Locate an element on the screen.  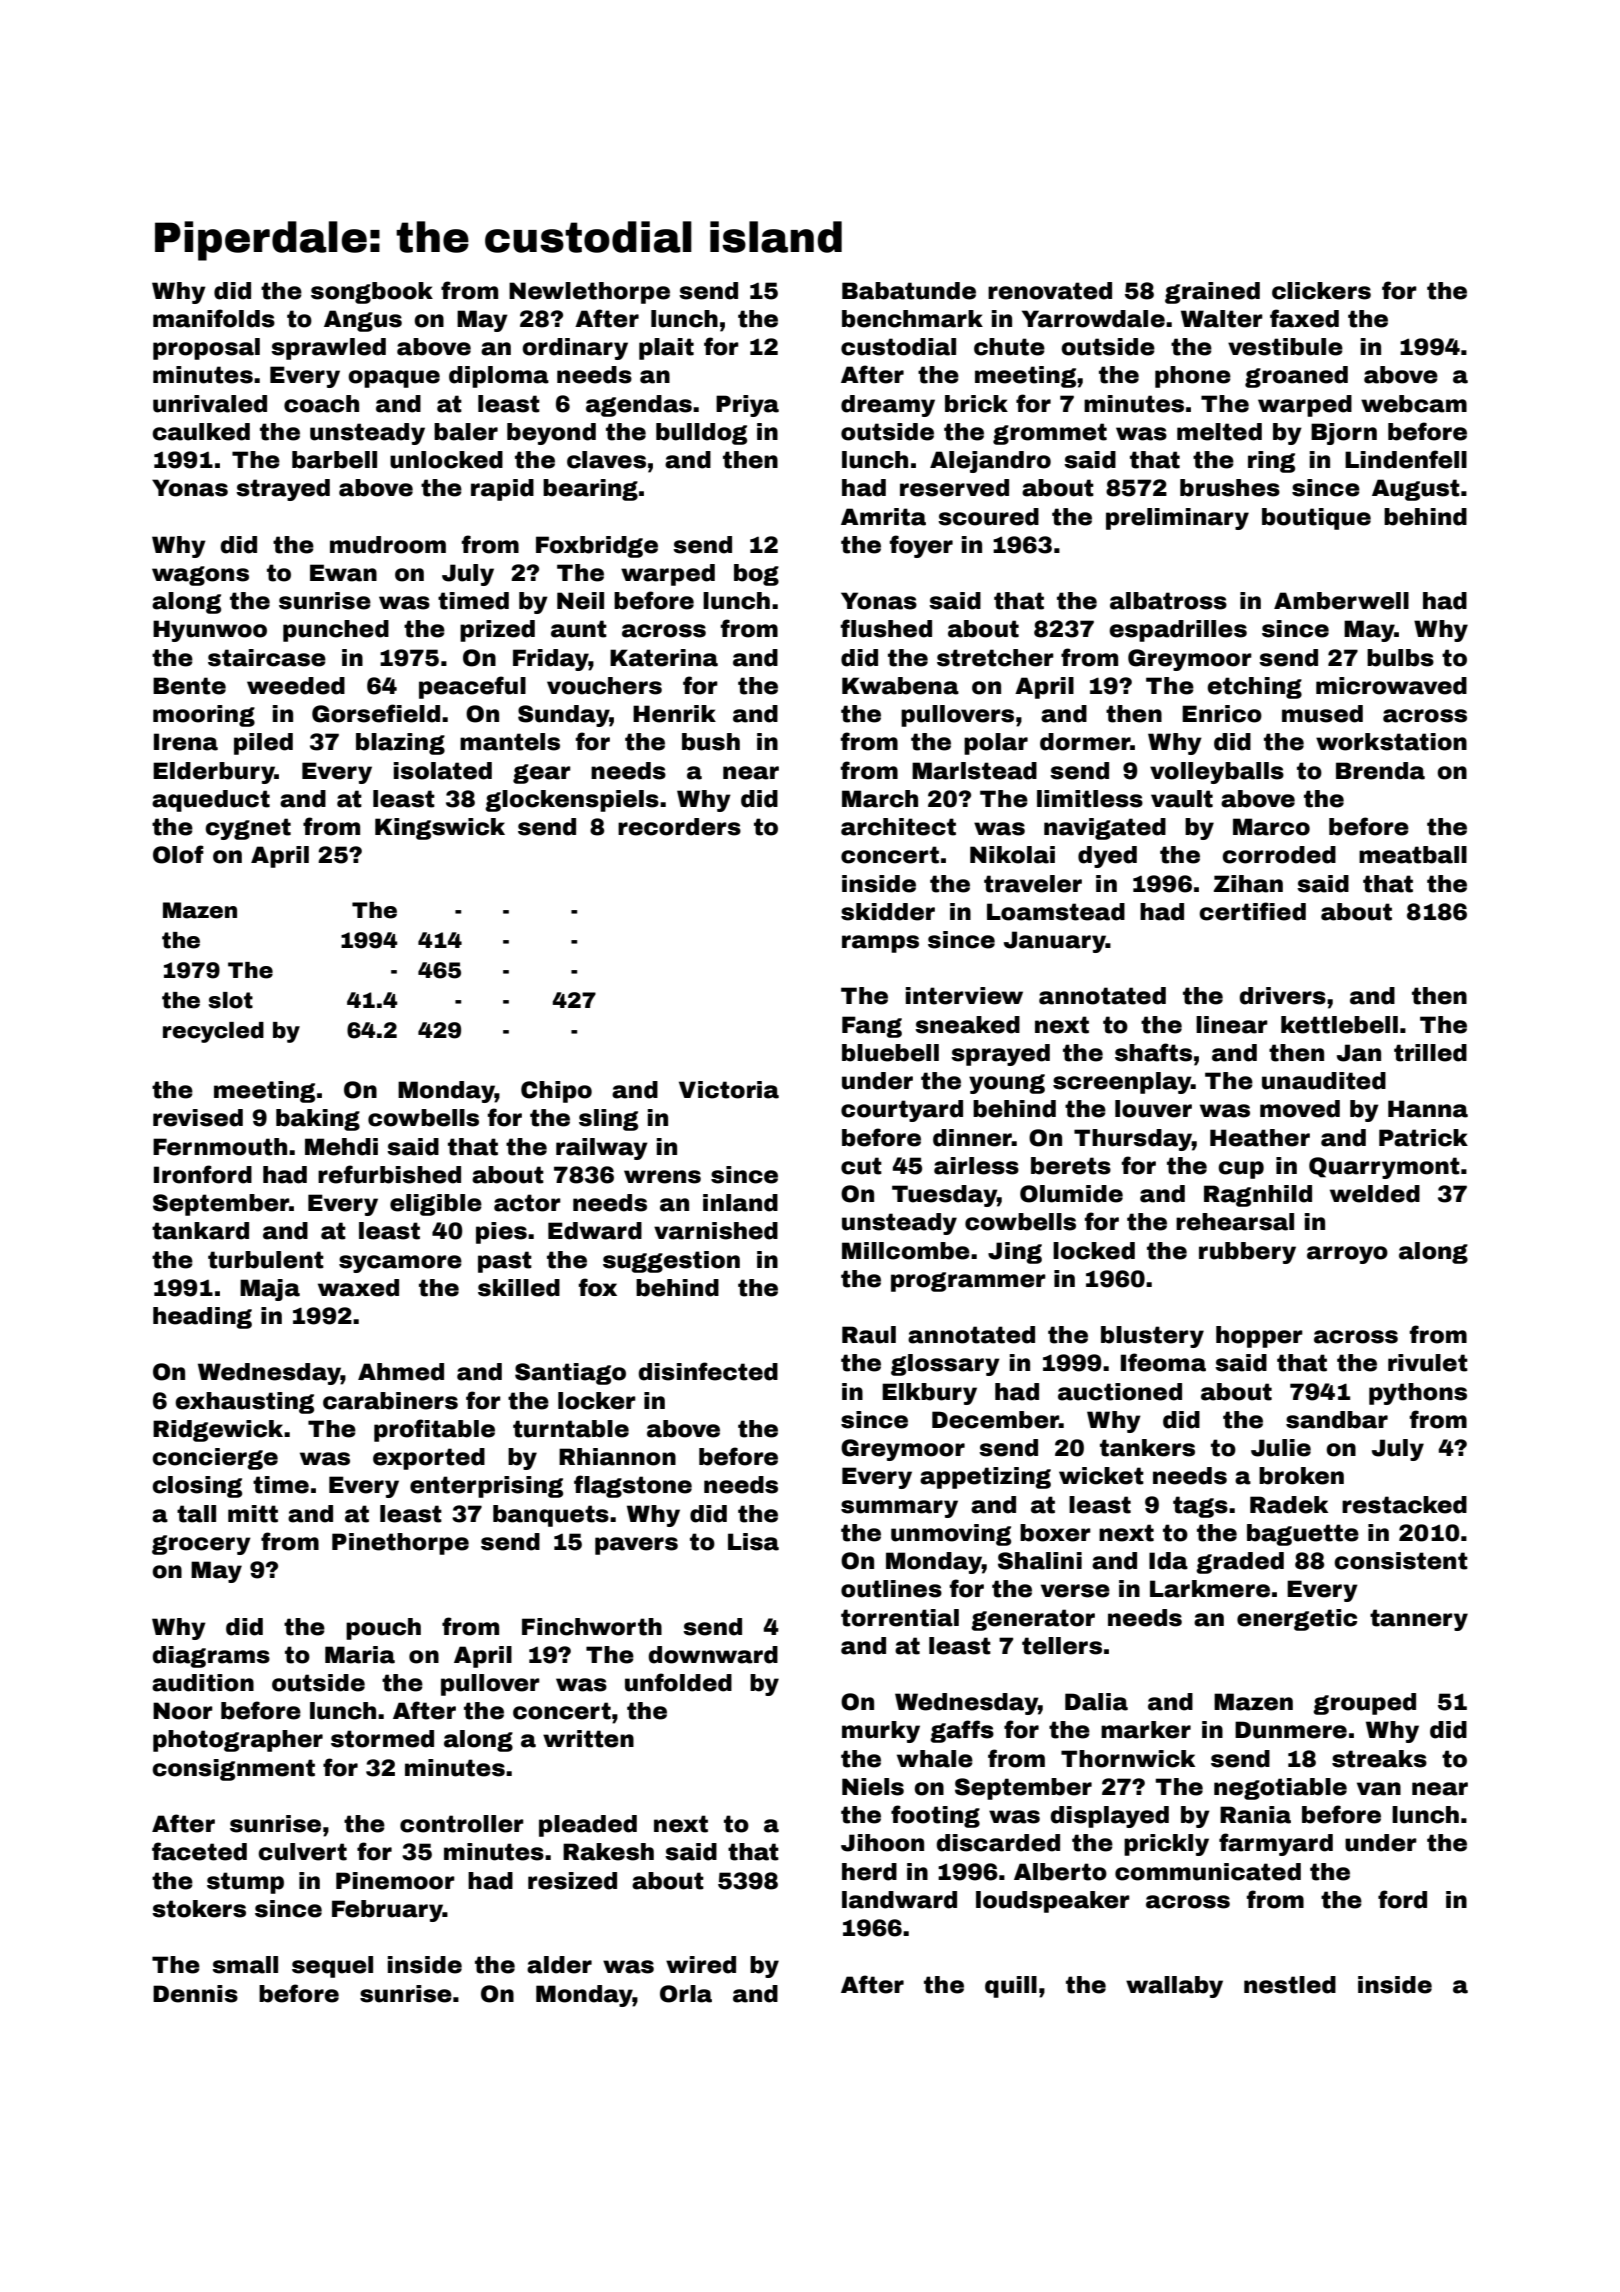
certified is located at coordinates (1252, 911).
